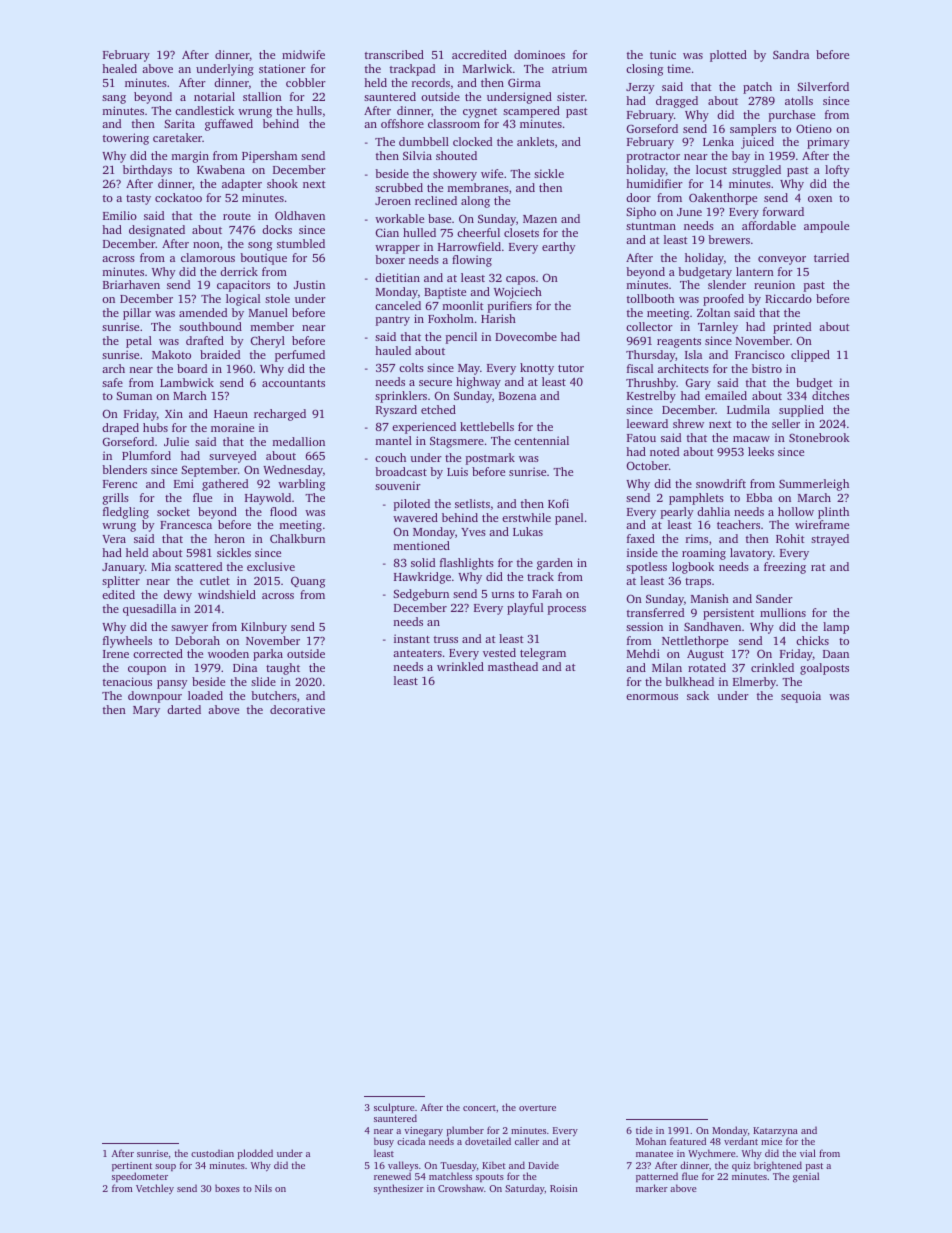 The width and height of the page is (952, 1233). Describe the element at coordinates (704, 554) in the page. I see `roaming` at that location.
